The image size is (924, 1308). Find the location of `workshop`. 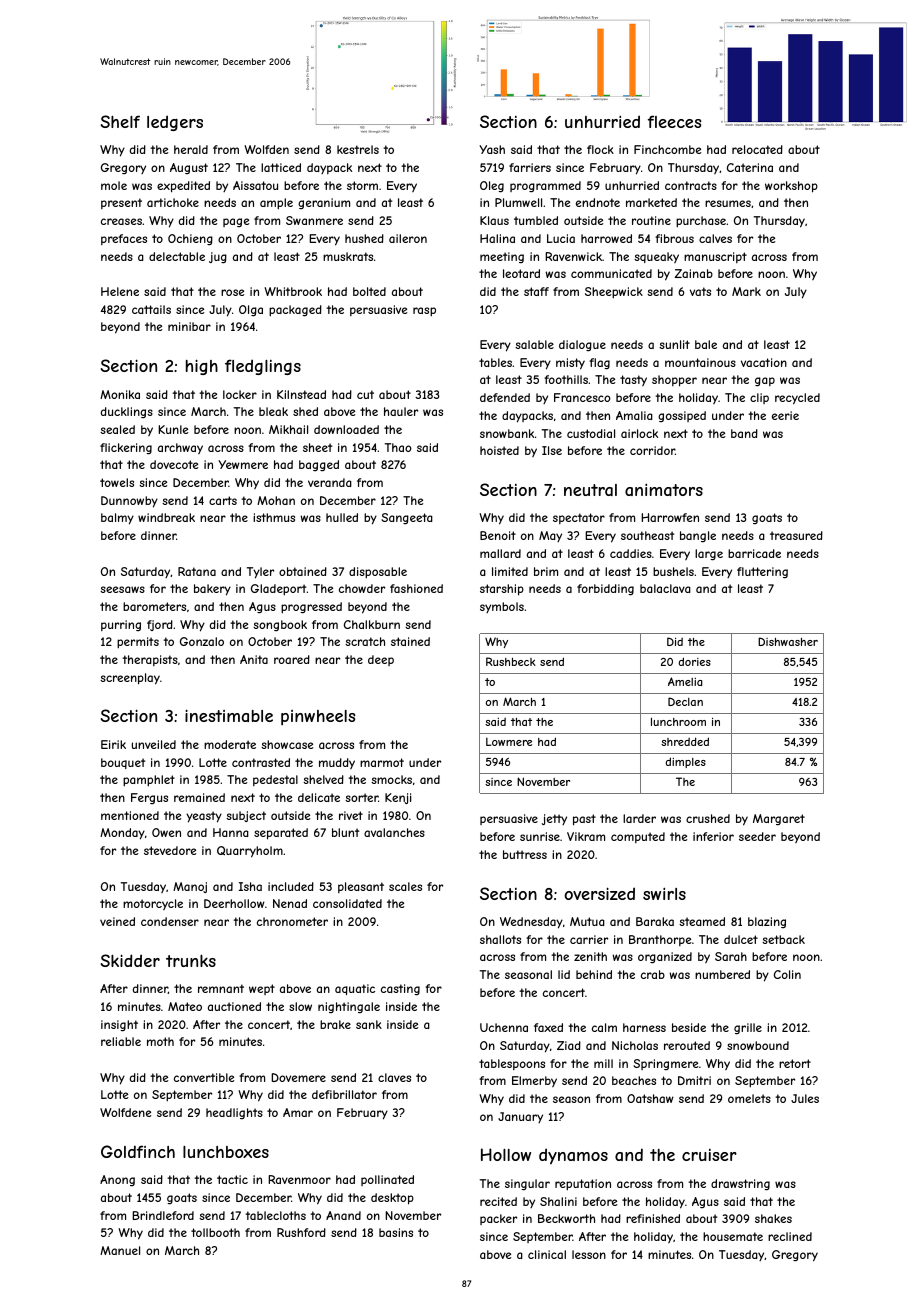

workshop is located at coordinates (791, 187).
